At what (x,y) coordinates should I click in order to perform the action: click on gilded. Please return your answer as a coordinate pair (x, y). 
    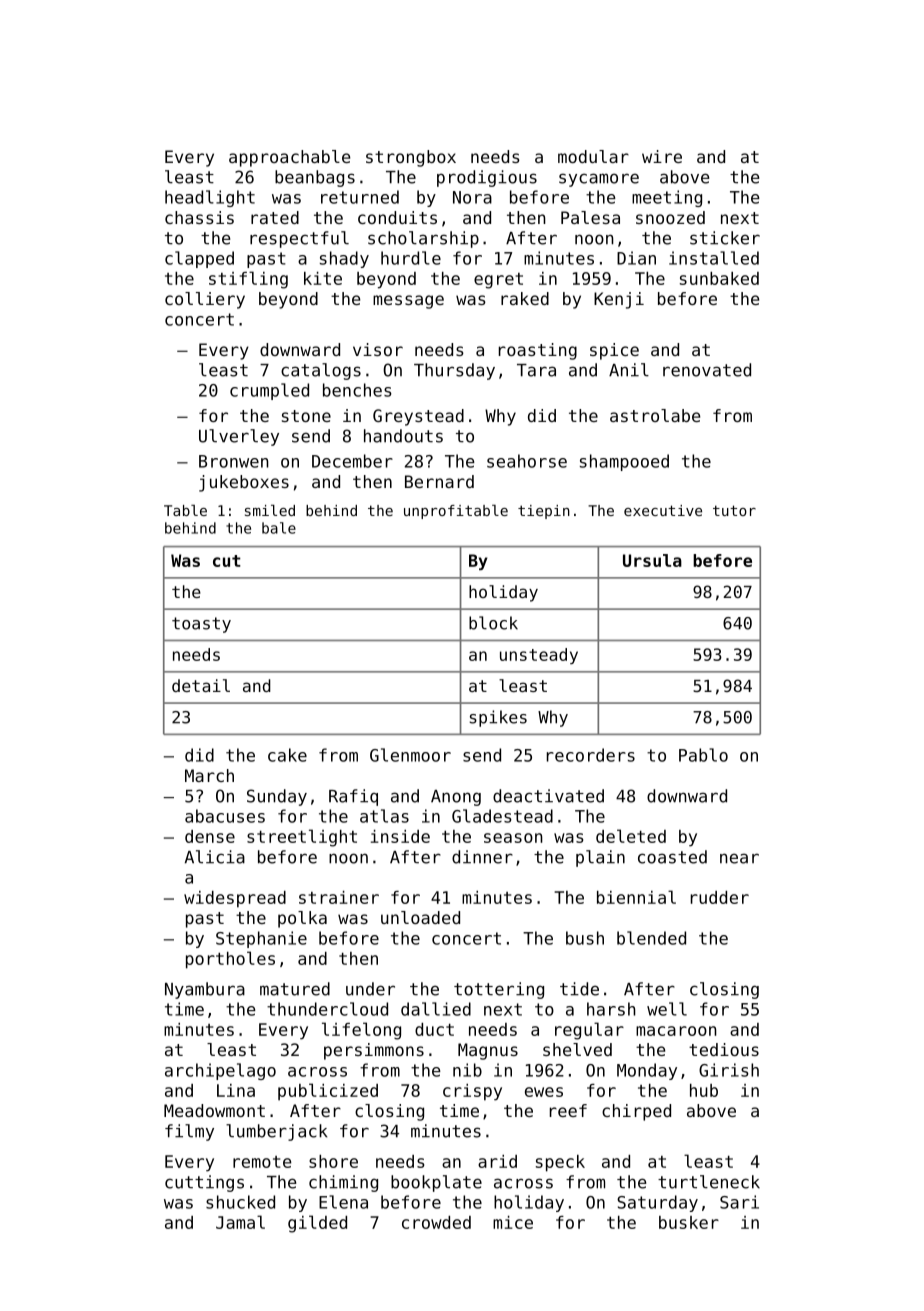
    Looking at the image, I should click on (317, 1224).
